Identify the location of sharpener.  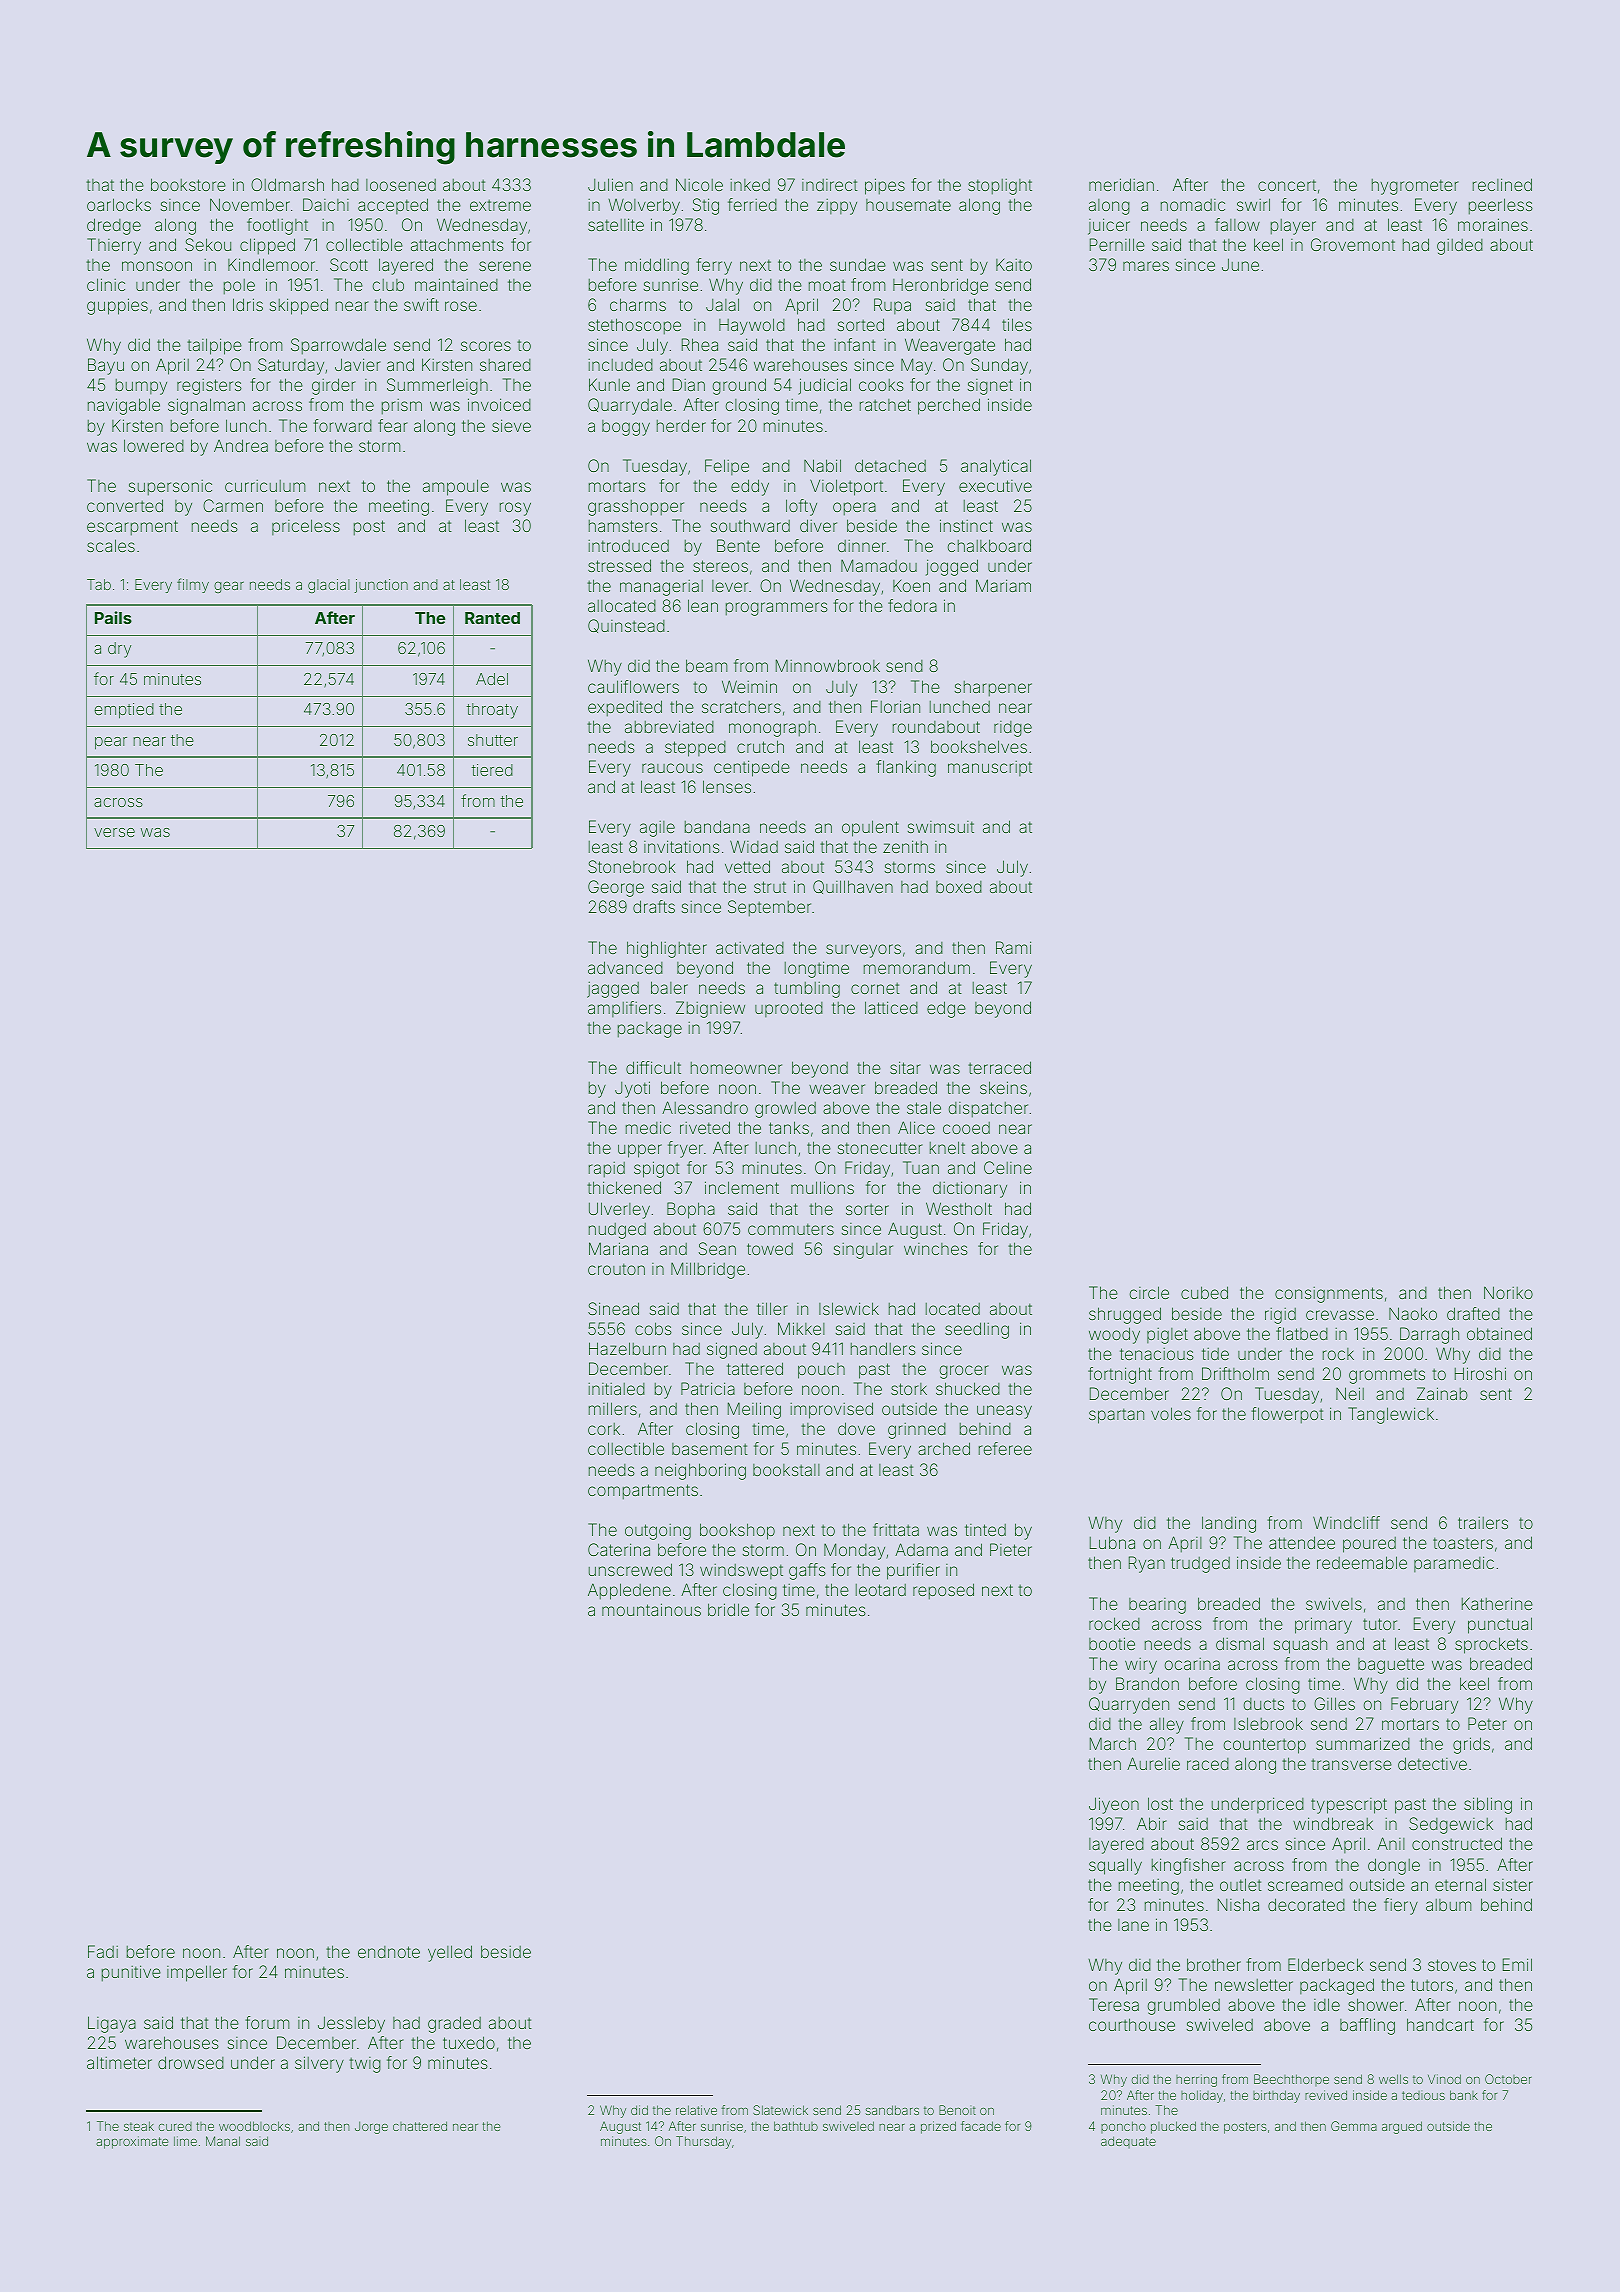
(993, 689).
